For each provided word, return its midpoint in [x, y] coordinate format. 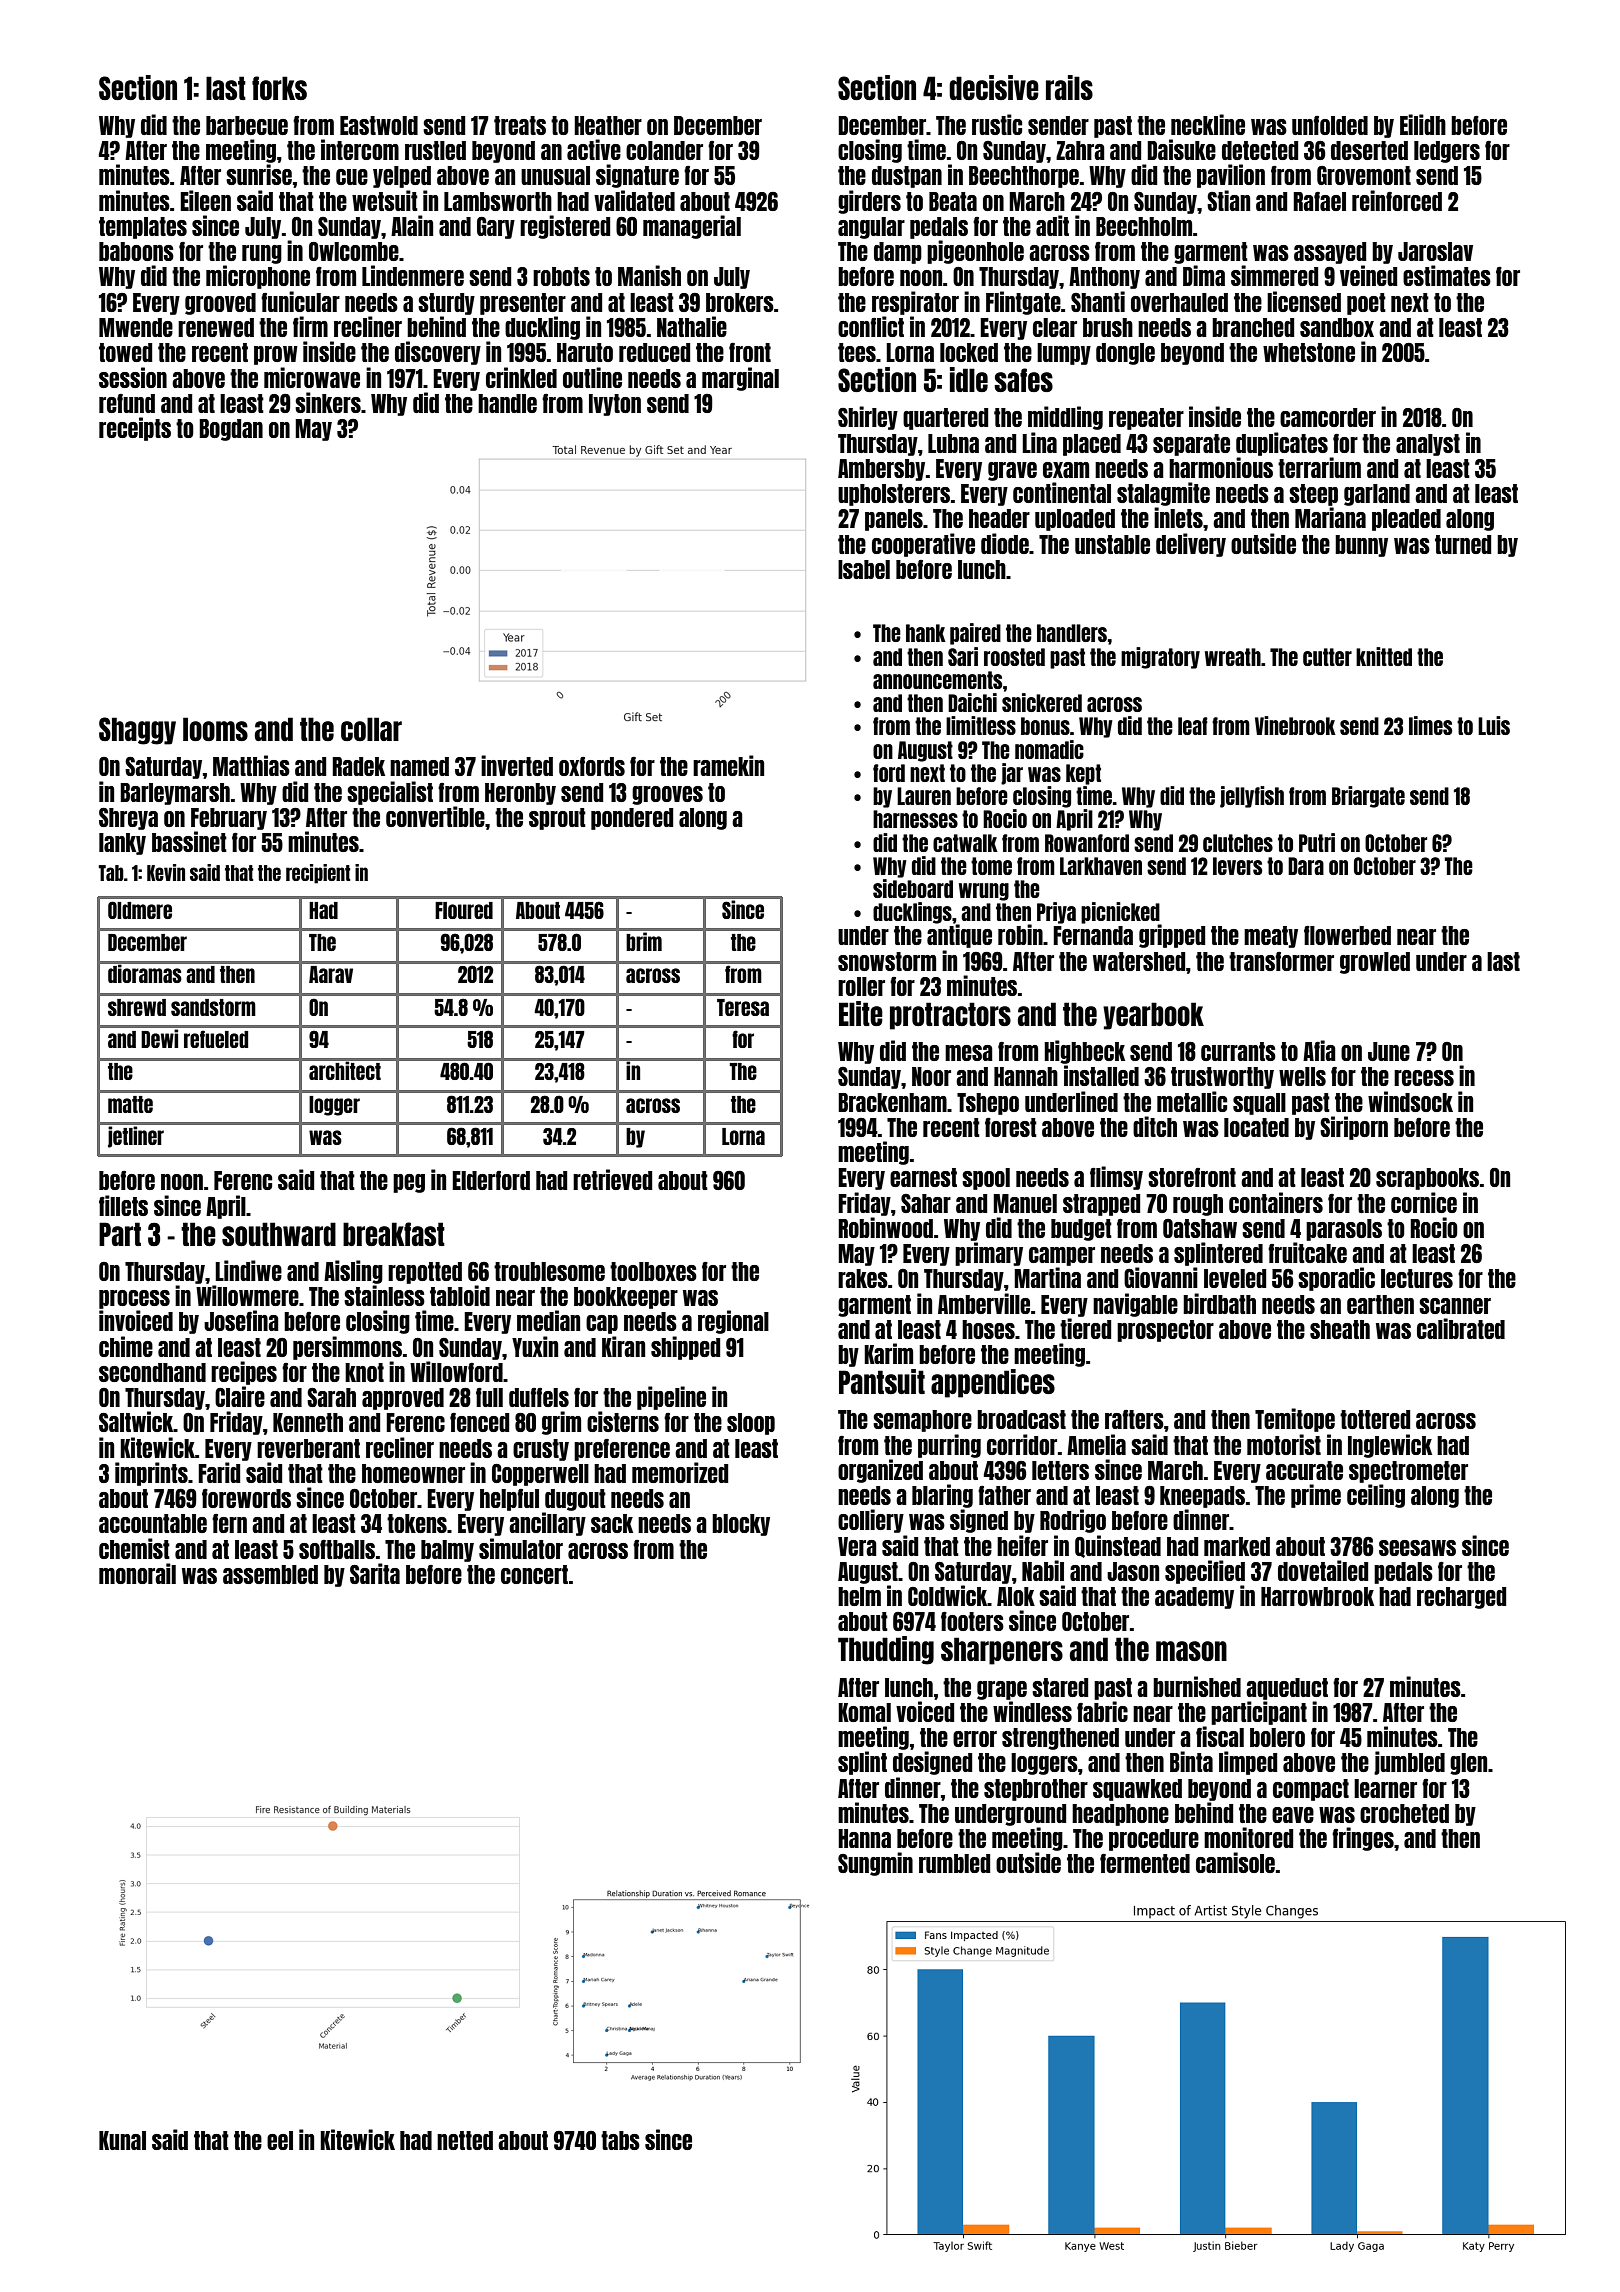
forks [279, 88]
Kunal [122, 2140]
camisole [1235, 1862]
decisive [994, 87]
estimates [1447, 275]
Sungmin [875, 1864]
